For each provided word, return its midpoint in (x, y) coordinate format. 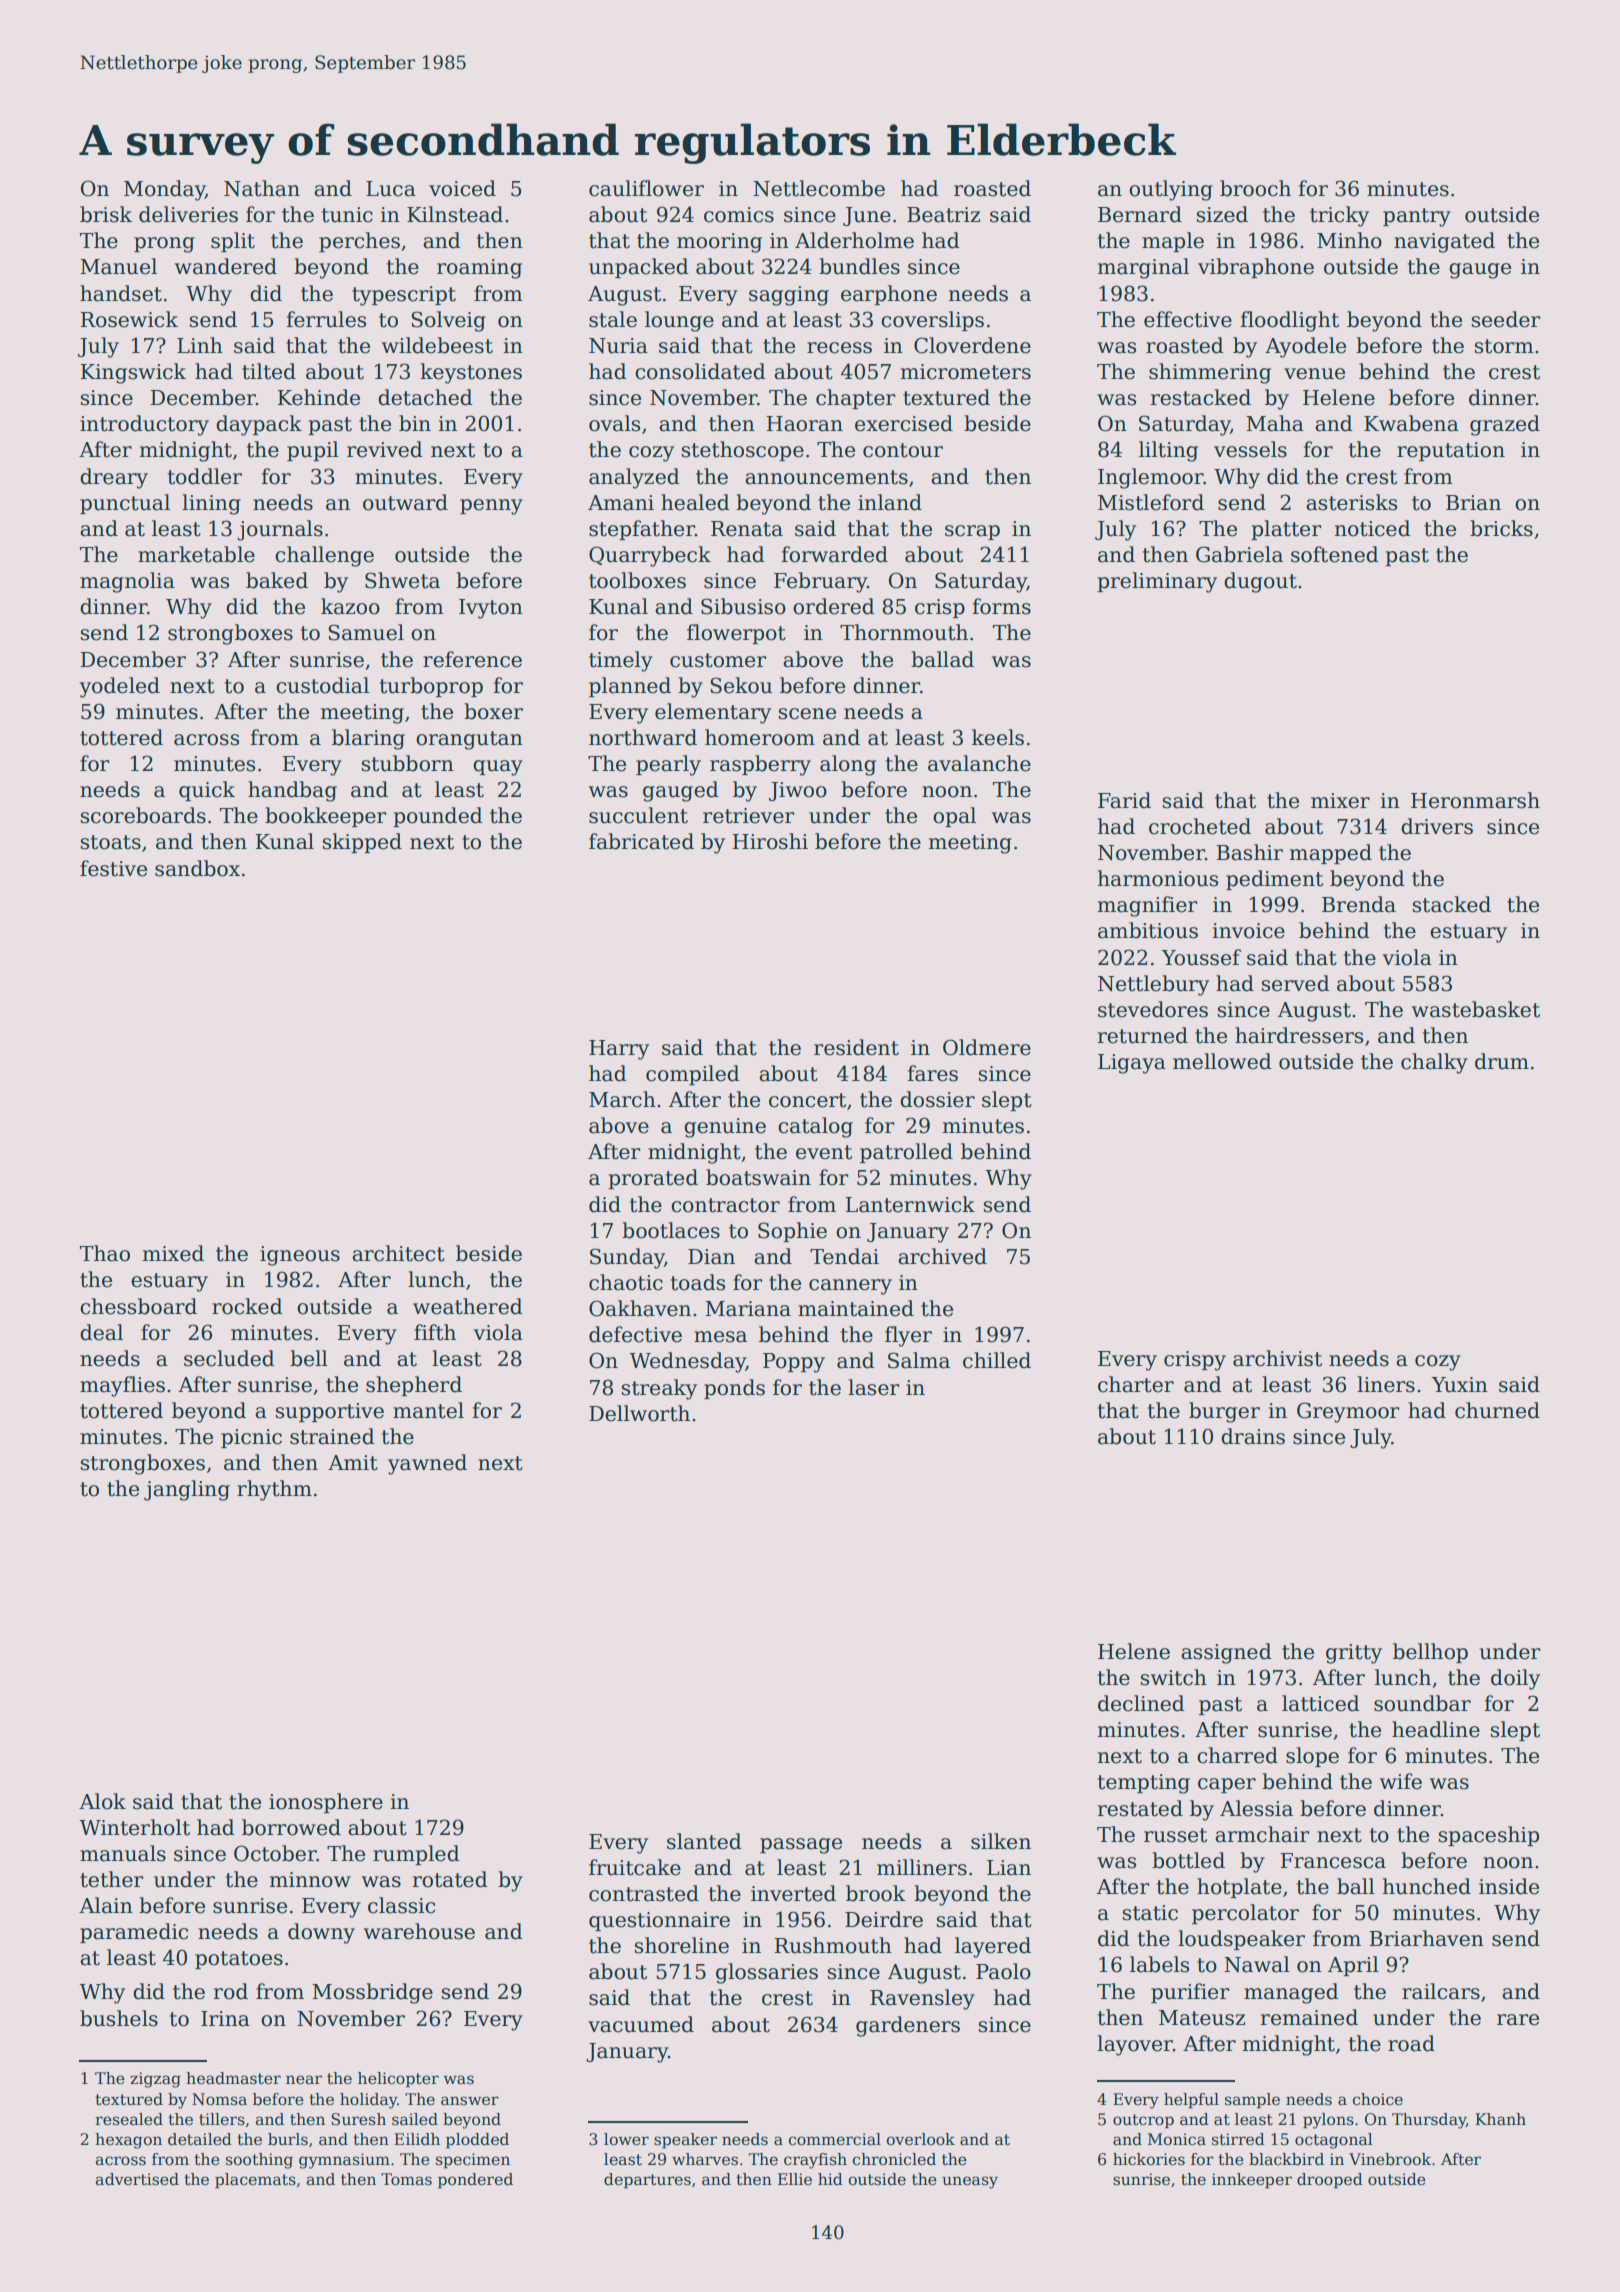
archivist (1277, 1358)
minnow (310, 1880)
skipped (362, 843)
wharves (705, 2159)
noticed (1373, 528)
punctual (125, 504)
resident (856, 1047)
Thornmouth (904, 632)
